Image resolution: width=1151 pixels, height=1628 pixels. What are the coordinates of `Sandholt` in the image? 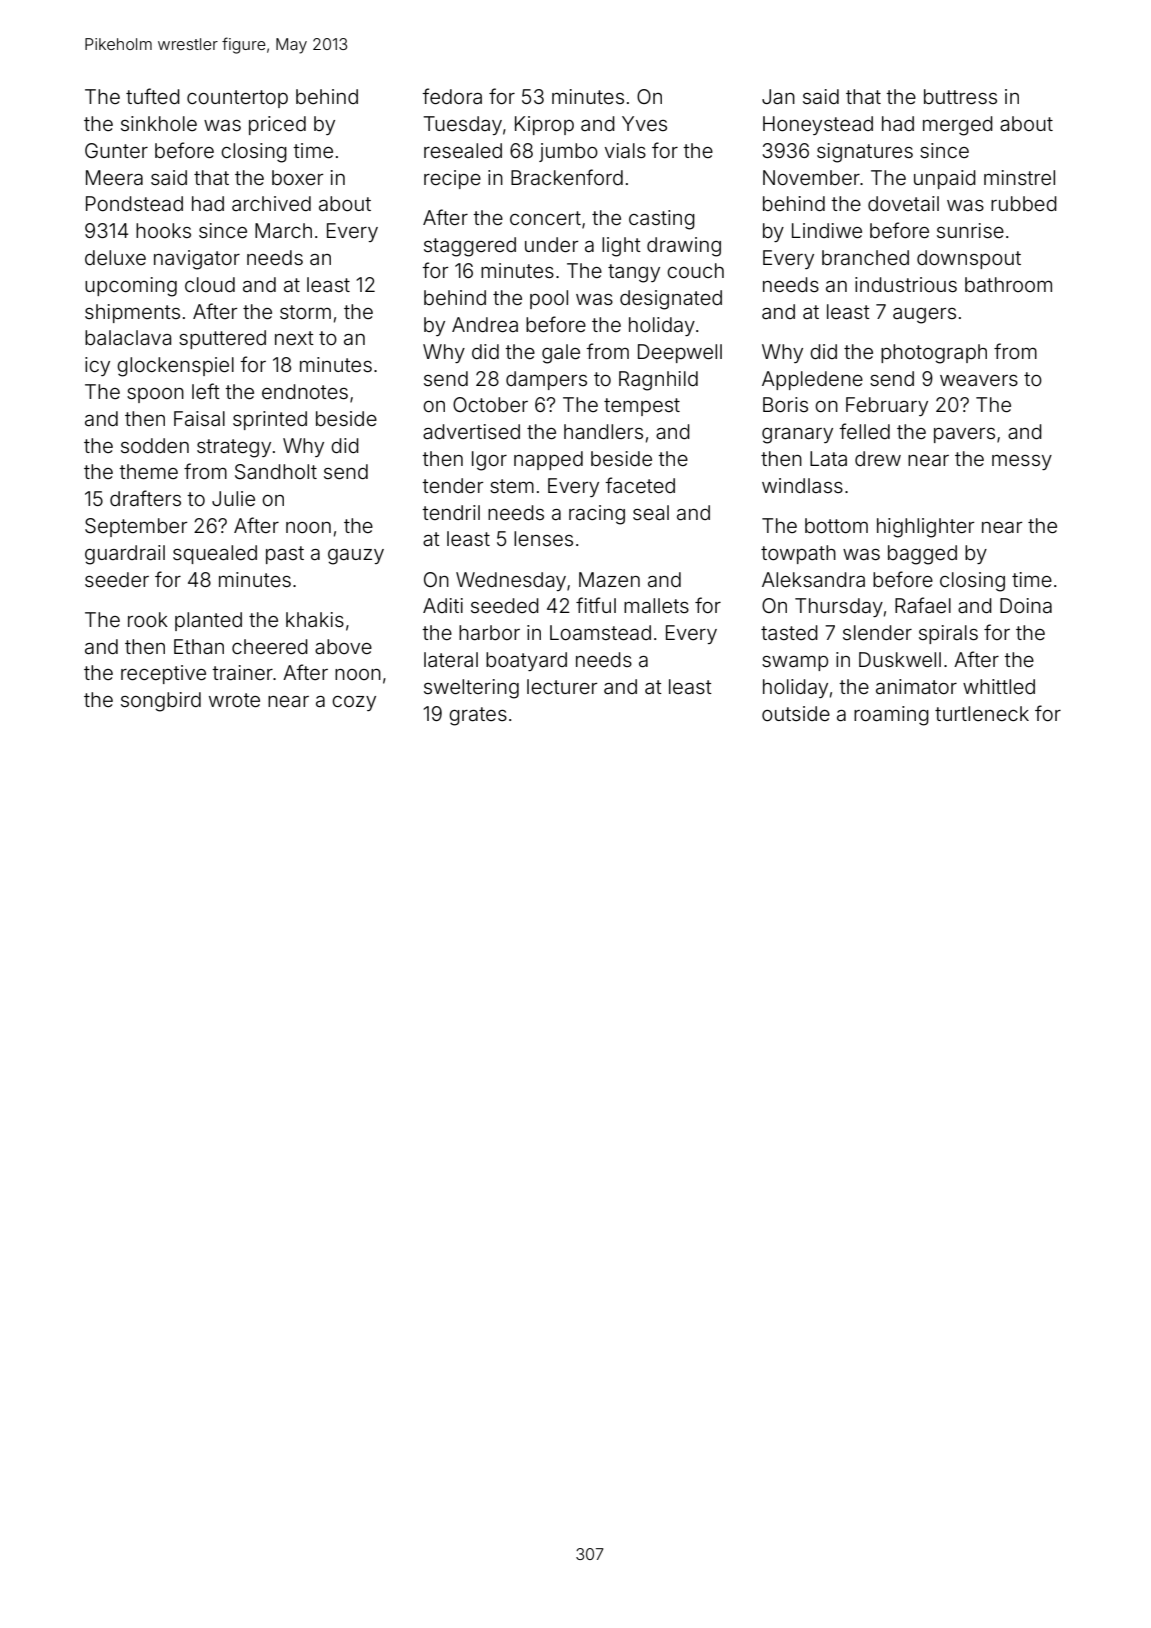 It's located at (276, 472).
